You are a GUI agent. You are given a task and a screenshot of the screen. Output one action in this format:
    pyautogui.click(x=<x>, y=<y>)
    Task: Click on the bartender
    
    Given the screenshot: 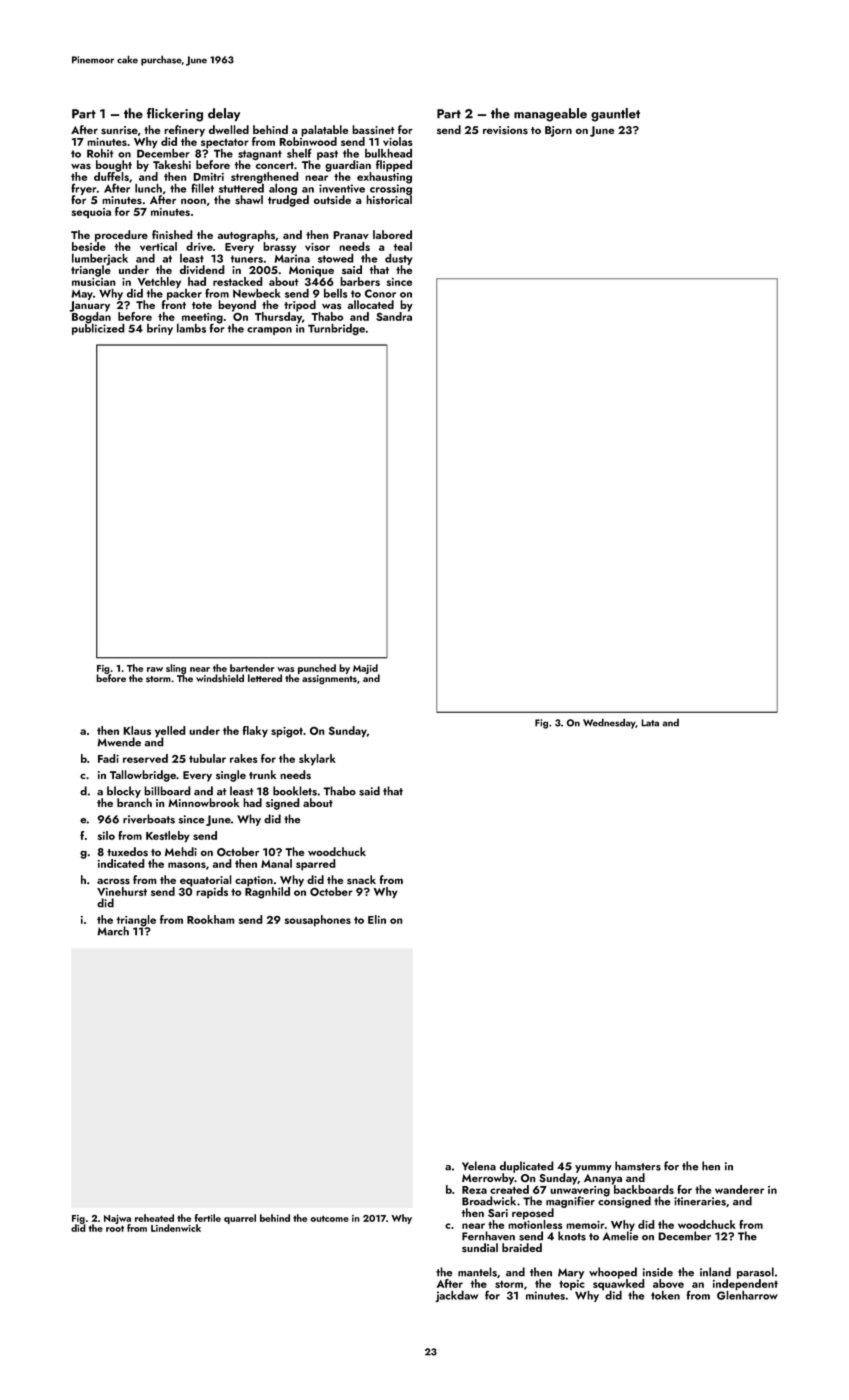 What is the action you would take?
    pyautogui.click(x=252, y=668)
